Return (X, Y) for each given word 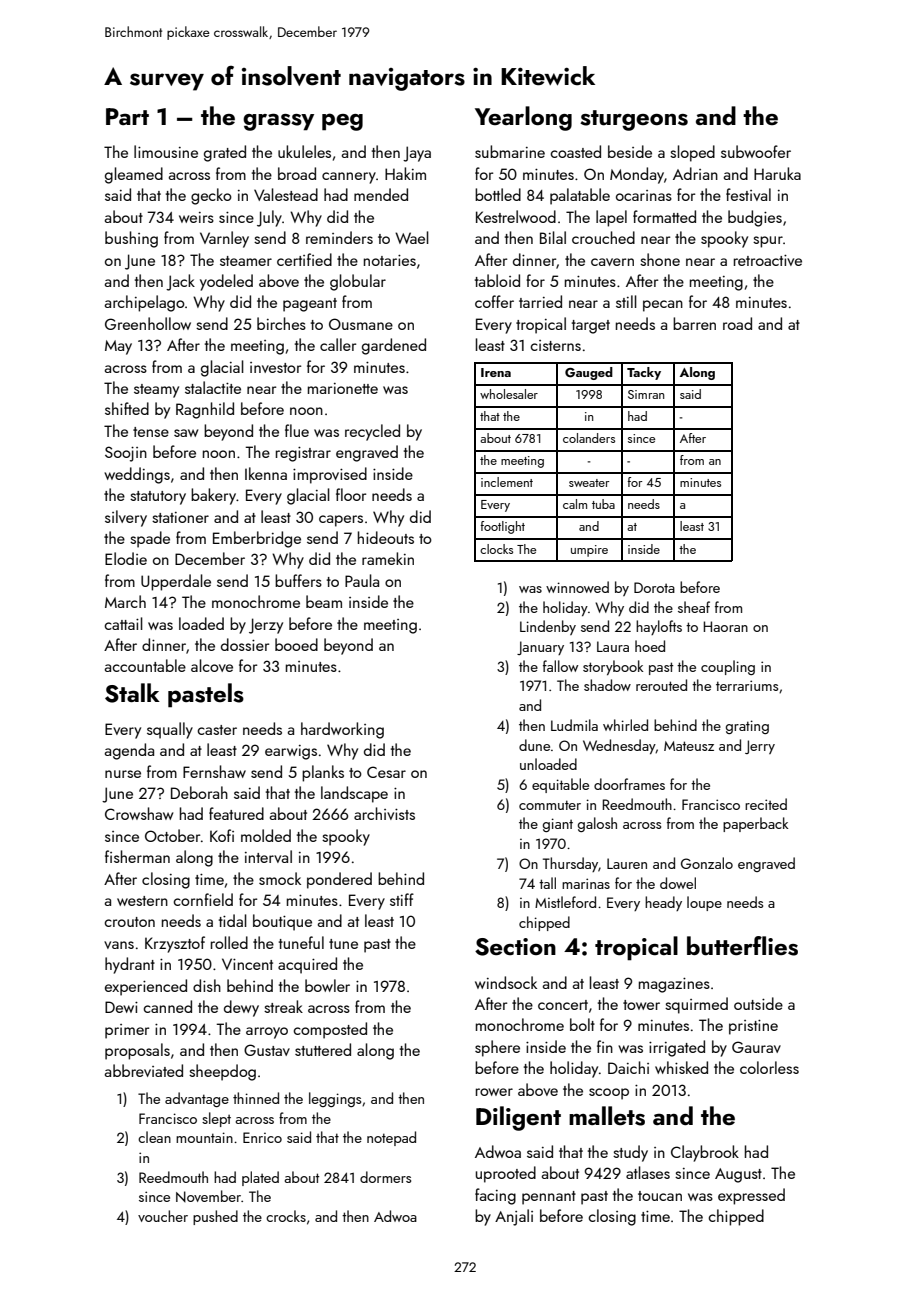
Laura (613, 646)
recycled (372, 432)
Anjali (514, 1217)
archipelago (145, 303)
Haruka (777, 173)
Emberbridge (257, 539)
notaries (390, 260)
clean (154, 1137)
